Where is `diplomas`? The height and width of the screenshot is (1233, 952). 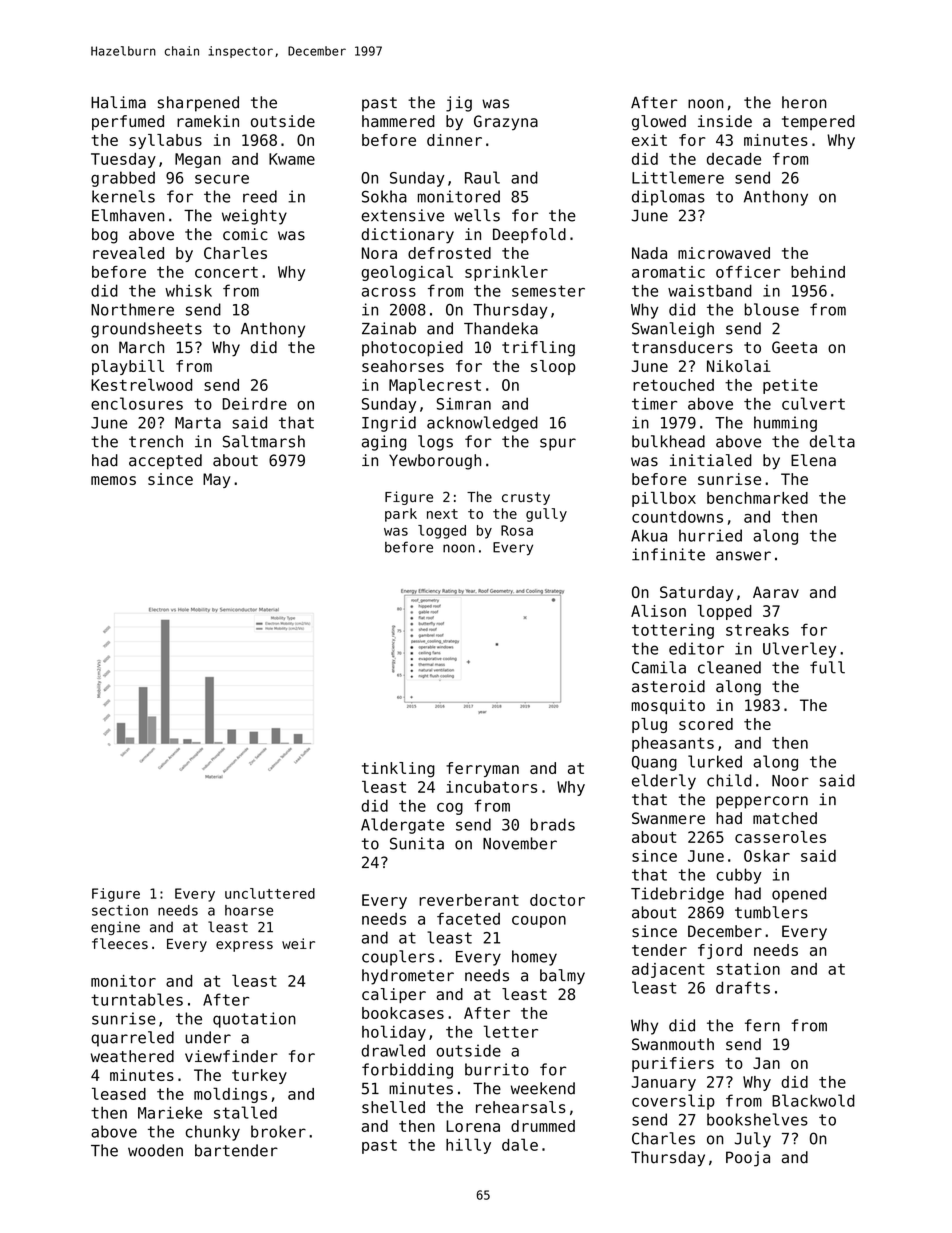
diplomas is located at coordinates (668, 198).
